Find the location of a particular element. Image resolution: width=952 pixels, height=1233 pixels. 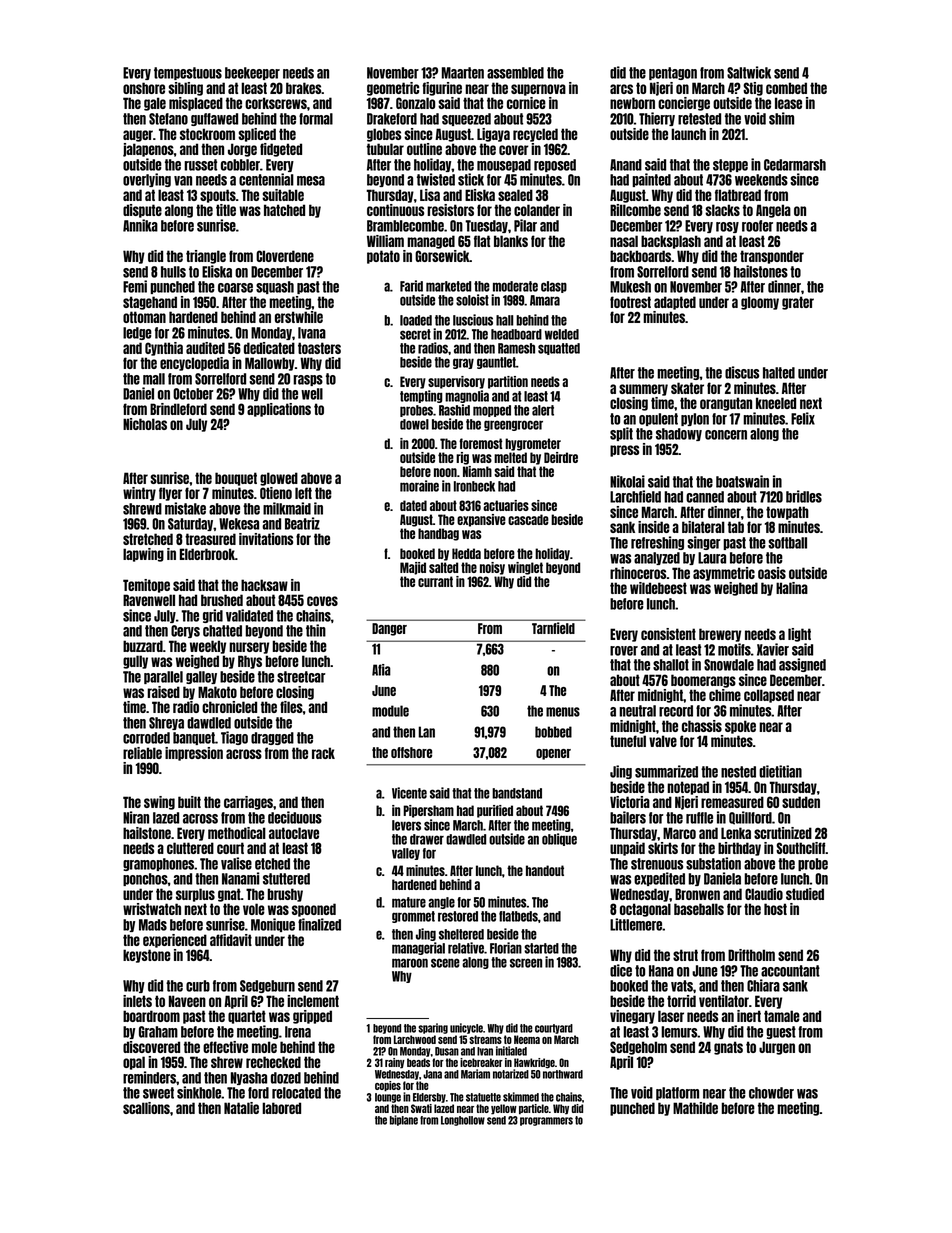

Larchwood is located at coordinates (415, 1039).
